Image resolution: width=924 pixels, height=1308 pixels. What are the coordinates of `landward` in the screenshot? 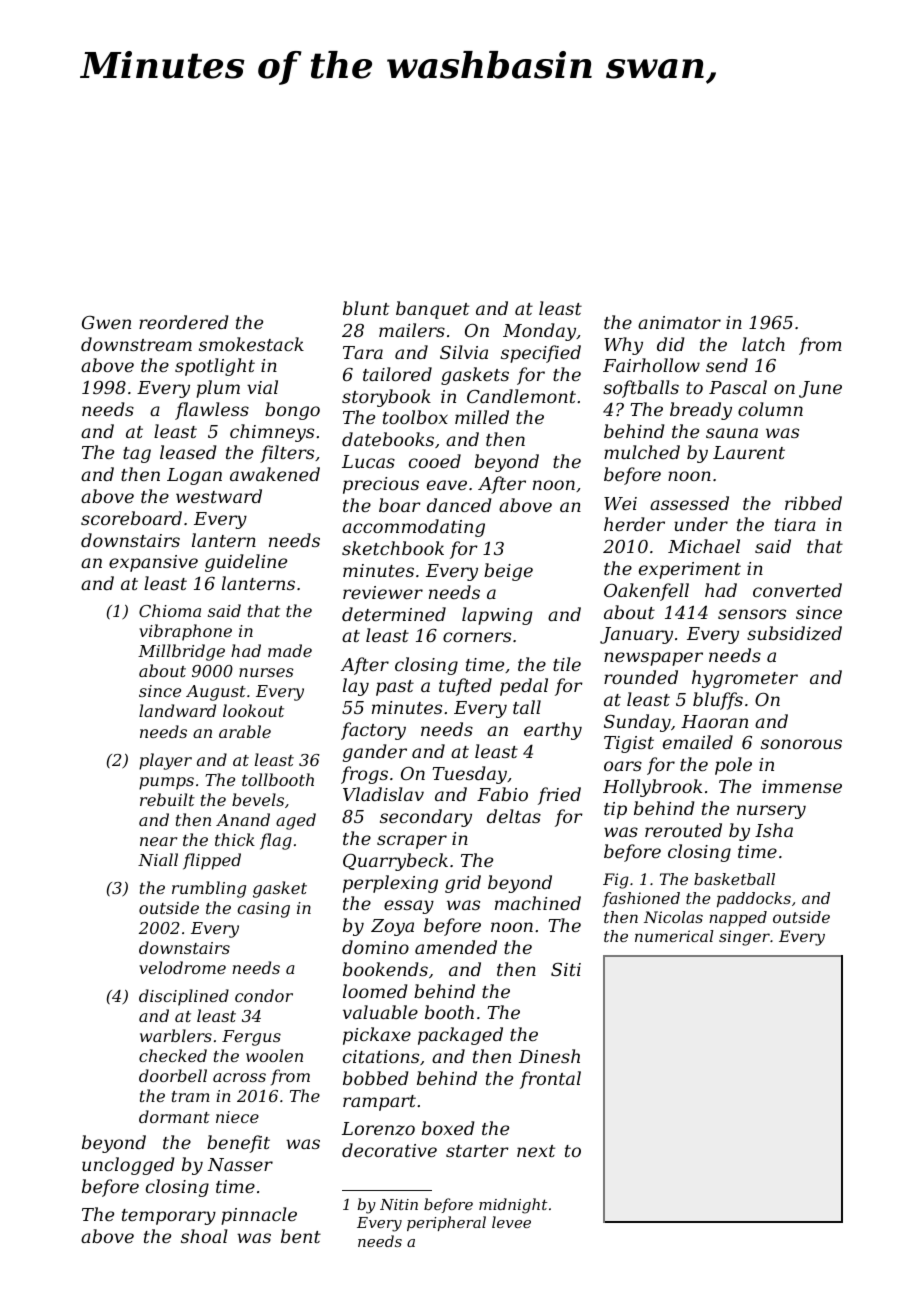 It's located at (177, 710).
